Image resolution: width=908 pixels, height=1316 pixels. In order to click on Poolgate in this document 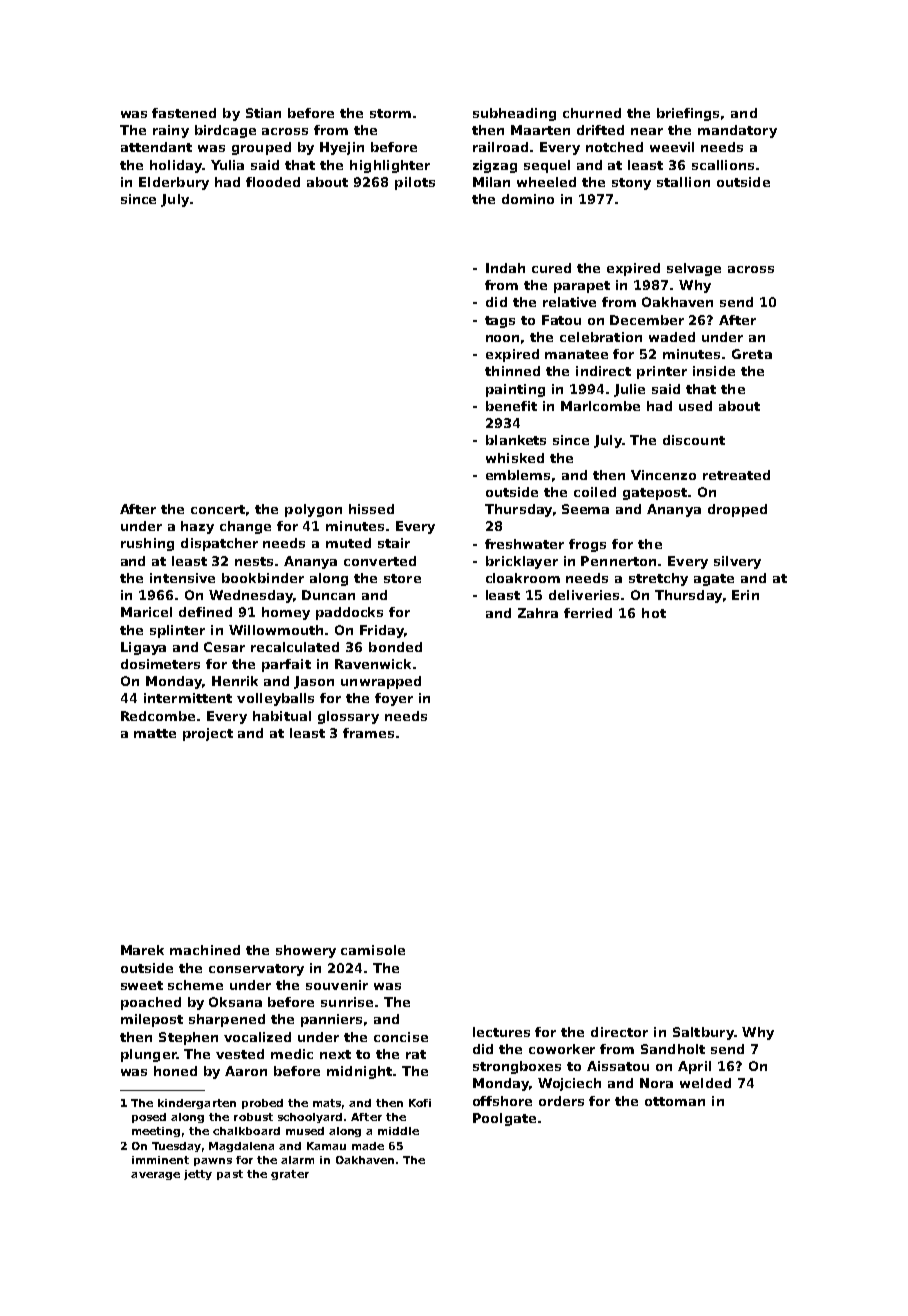, I will do `click(504, 1119)`.
